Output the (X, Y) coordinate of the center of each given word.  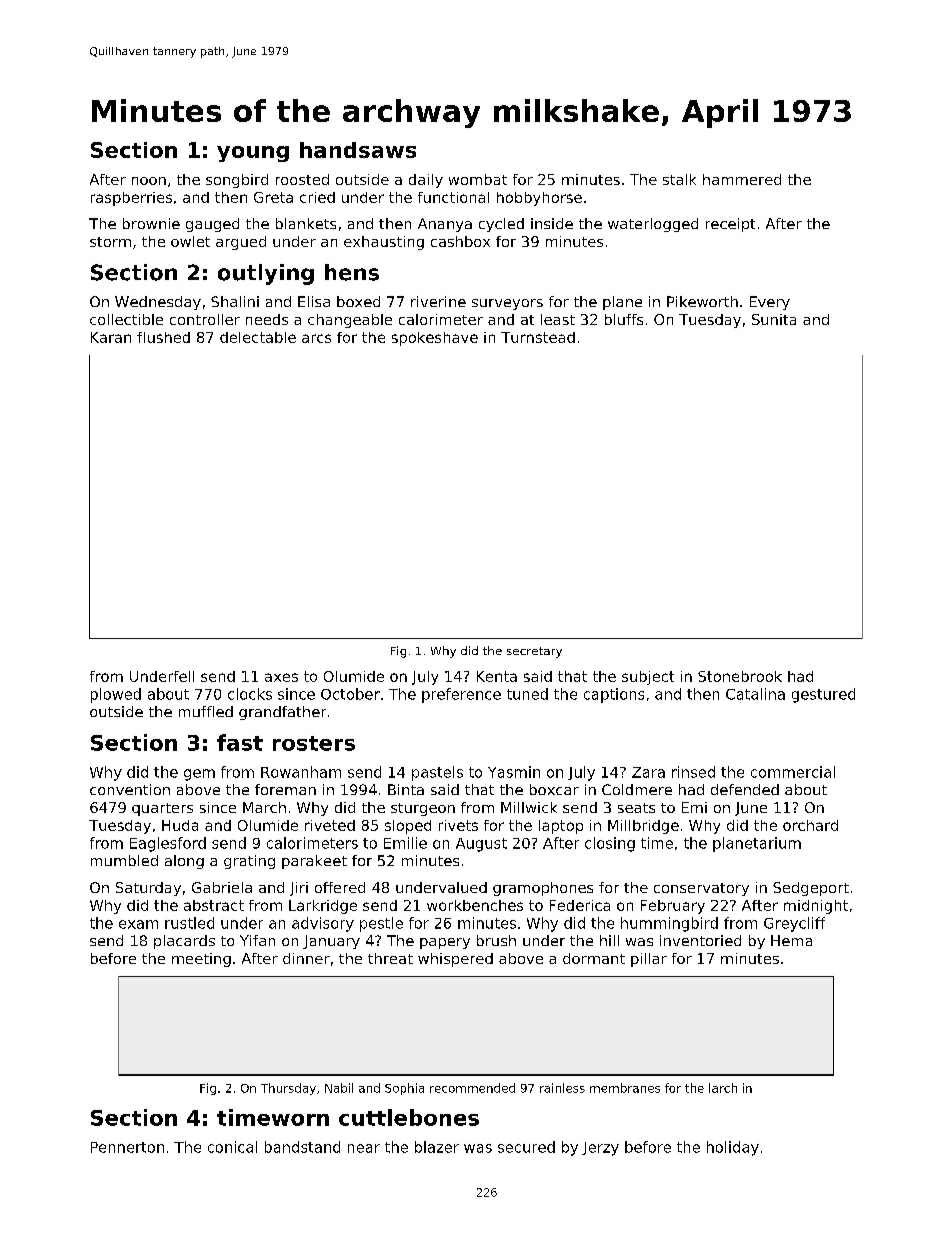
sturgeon (423, 809)
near (364, 1148)
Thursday (288, 1089)
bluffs (624, 319)
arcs (316, 338)
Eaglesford (168, 844)
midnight (816, 907)
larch (723, 1088)
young (253, 154)
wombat (478, 179)
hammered (742, 179)
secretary (534, 652)
